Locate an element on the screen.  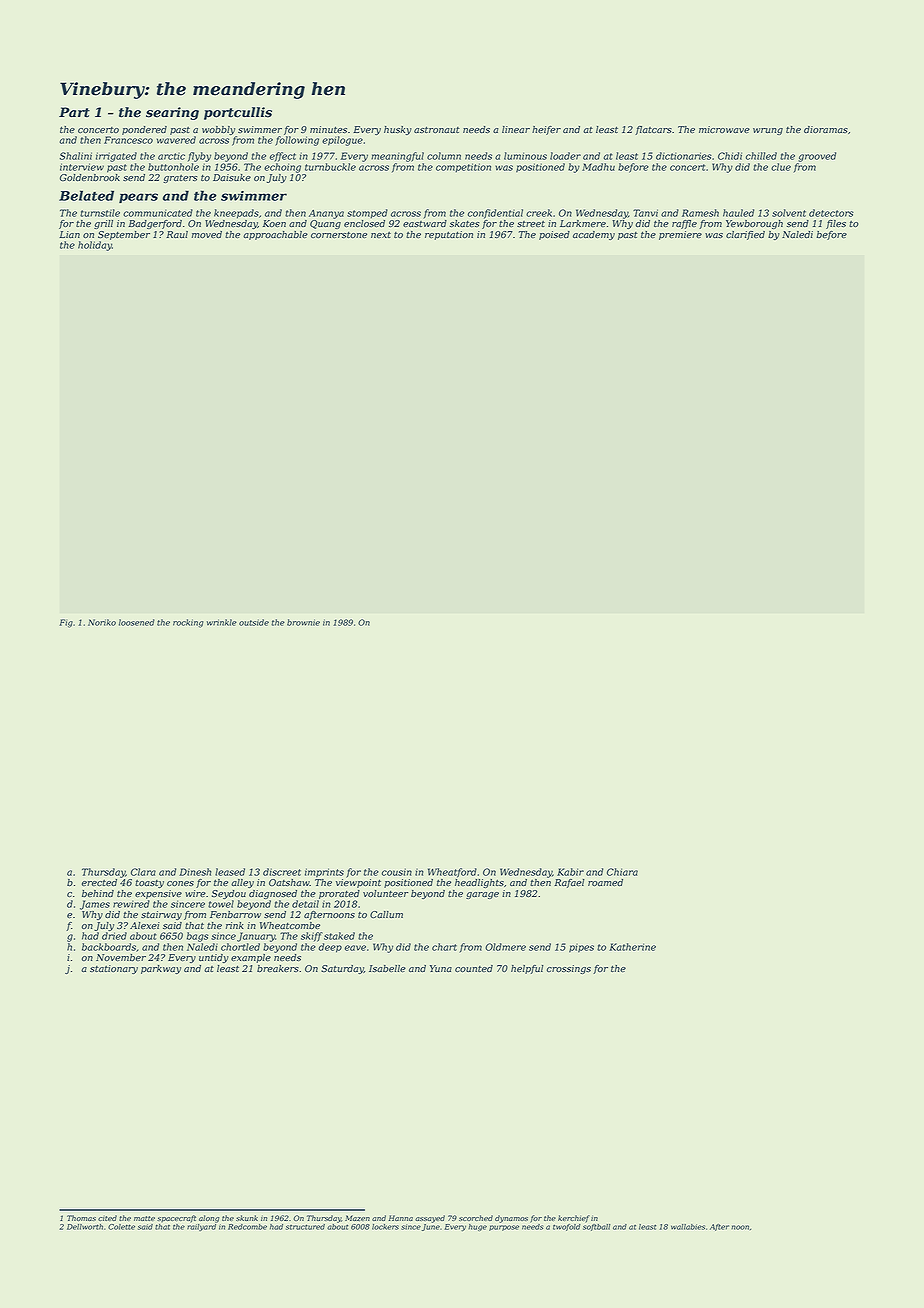
purpose is located at coordinates (504, 1228).
